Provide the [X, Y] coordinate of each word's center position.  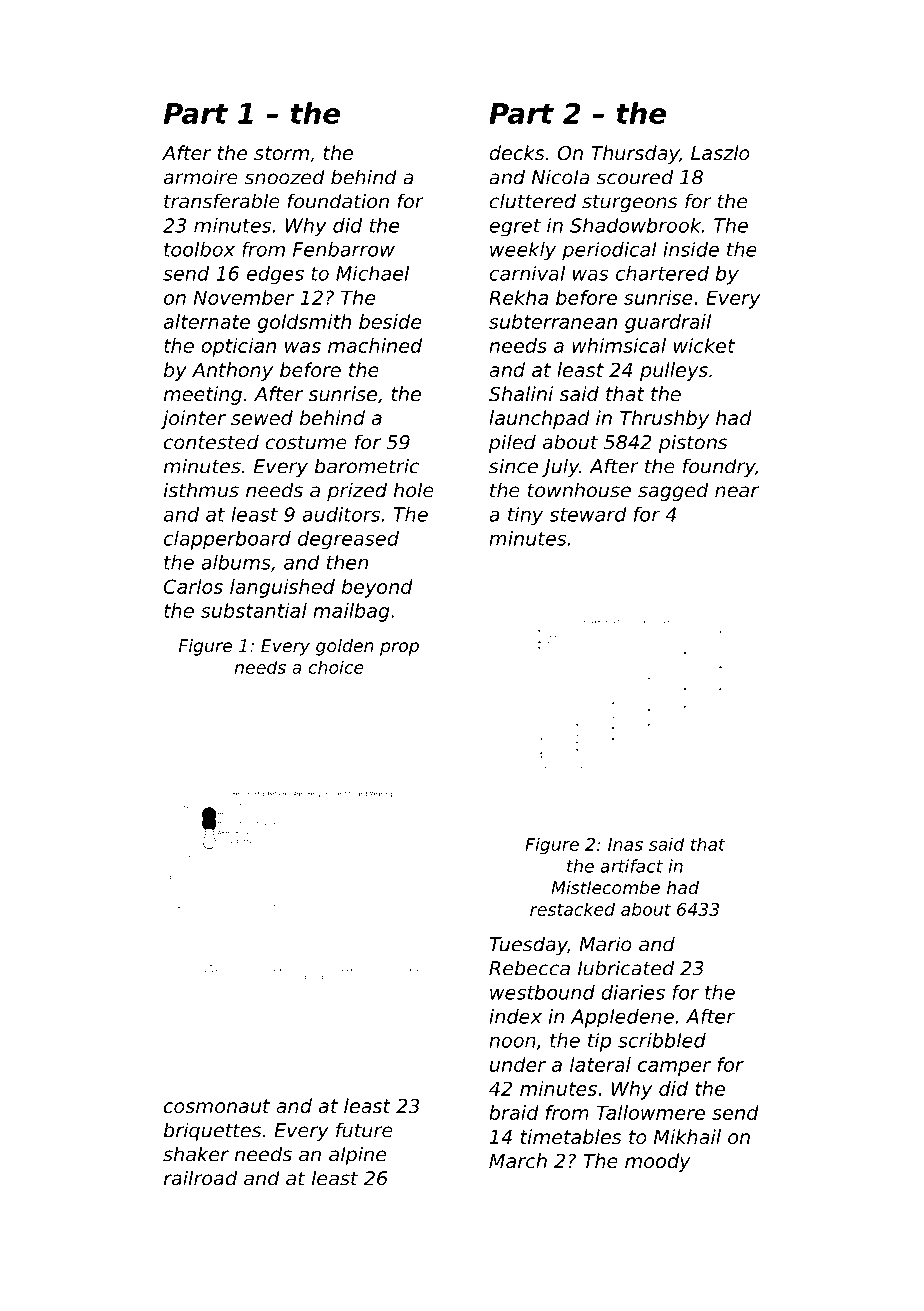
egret [515, 227]
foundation [338, 201]
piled [512, 443]
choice [336, 667]
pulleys [674, 371]
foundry [719, 467]
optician [238, 347]
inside [691, 249]
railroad [200, 1178]
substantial [254, 610]
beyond [377, 588]
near [737, 492]
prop [399, 649]
